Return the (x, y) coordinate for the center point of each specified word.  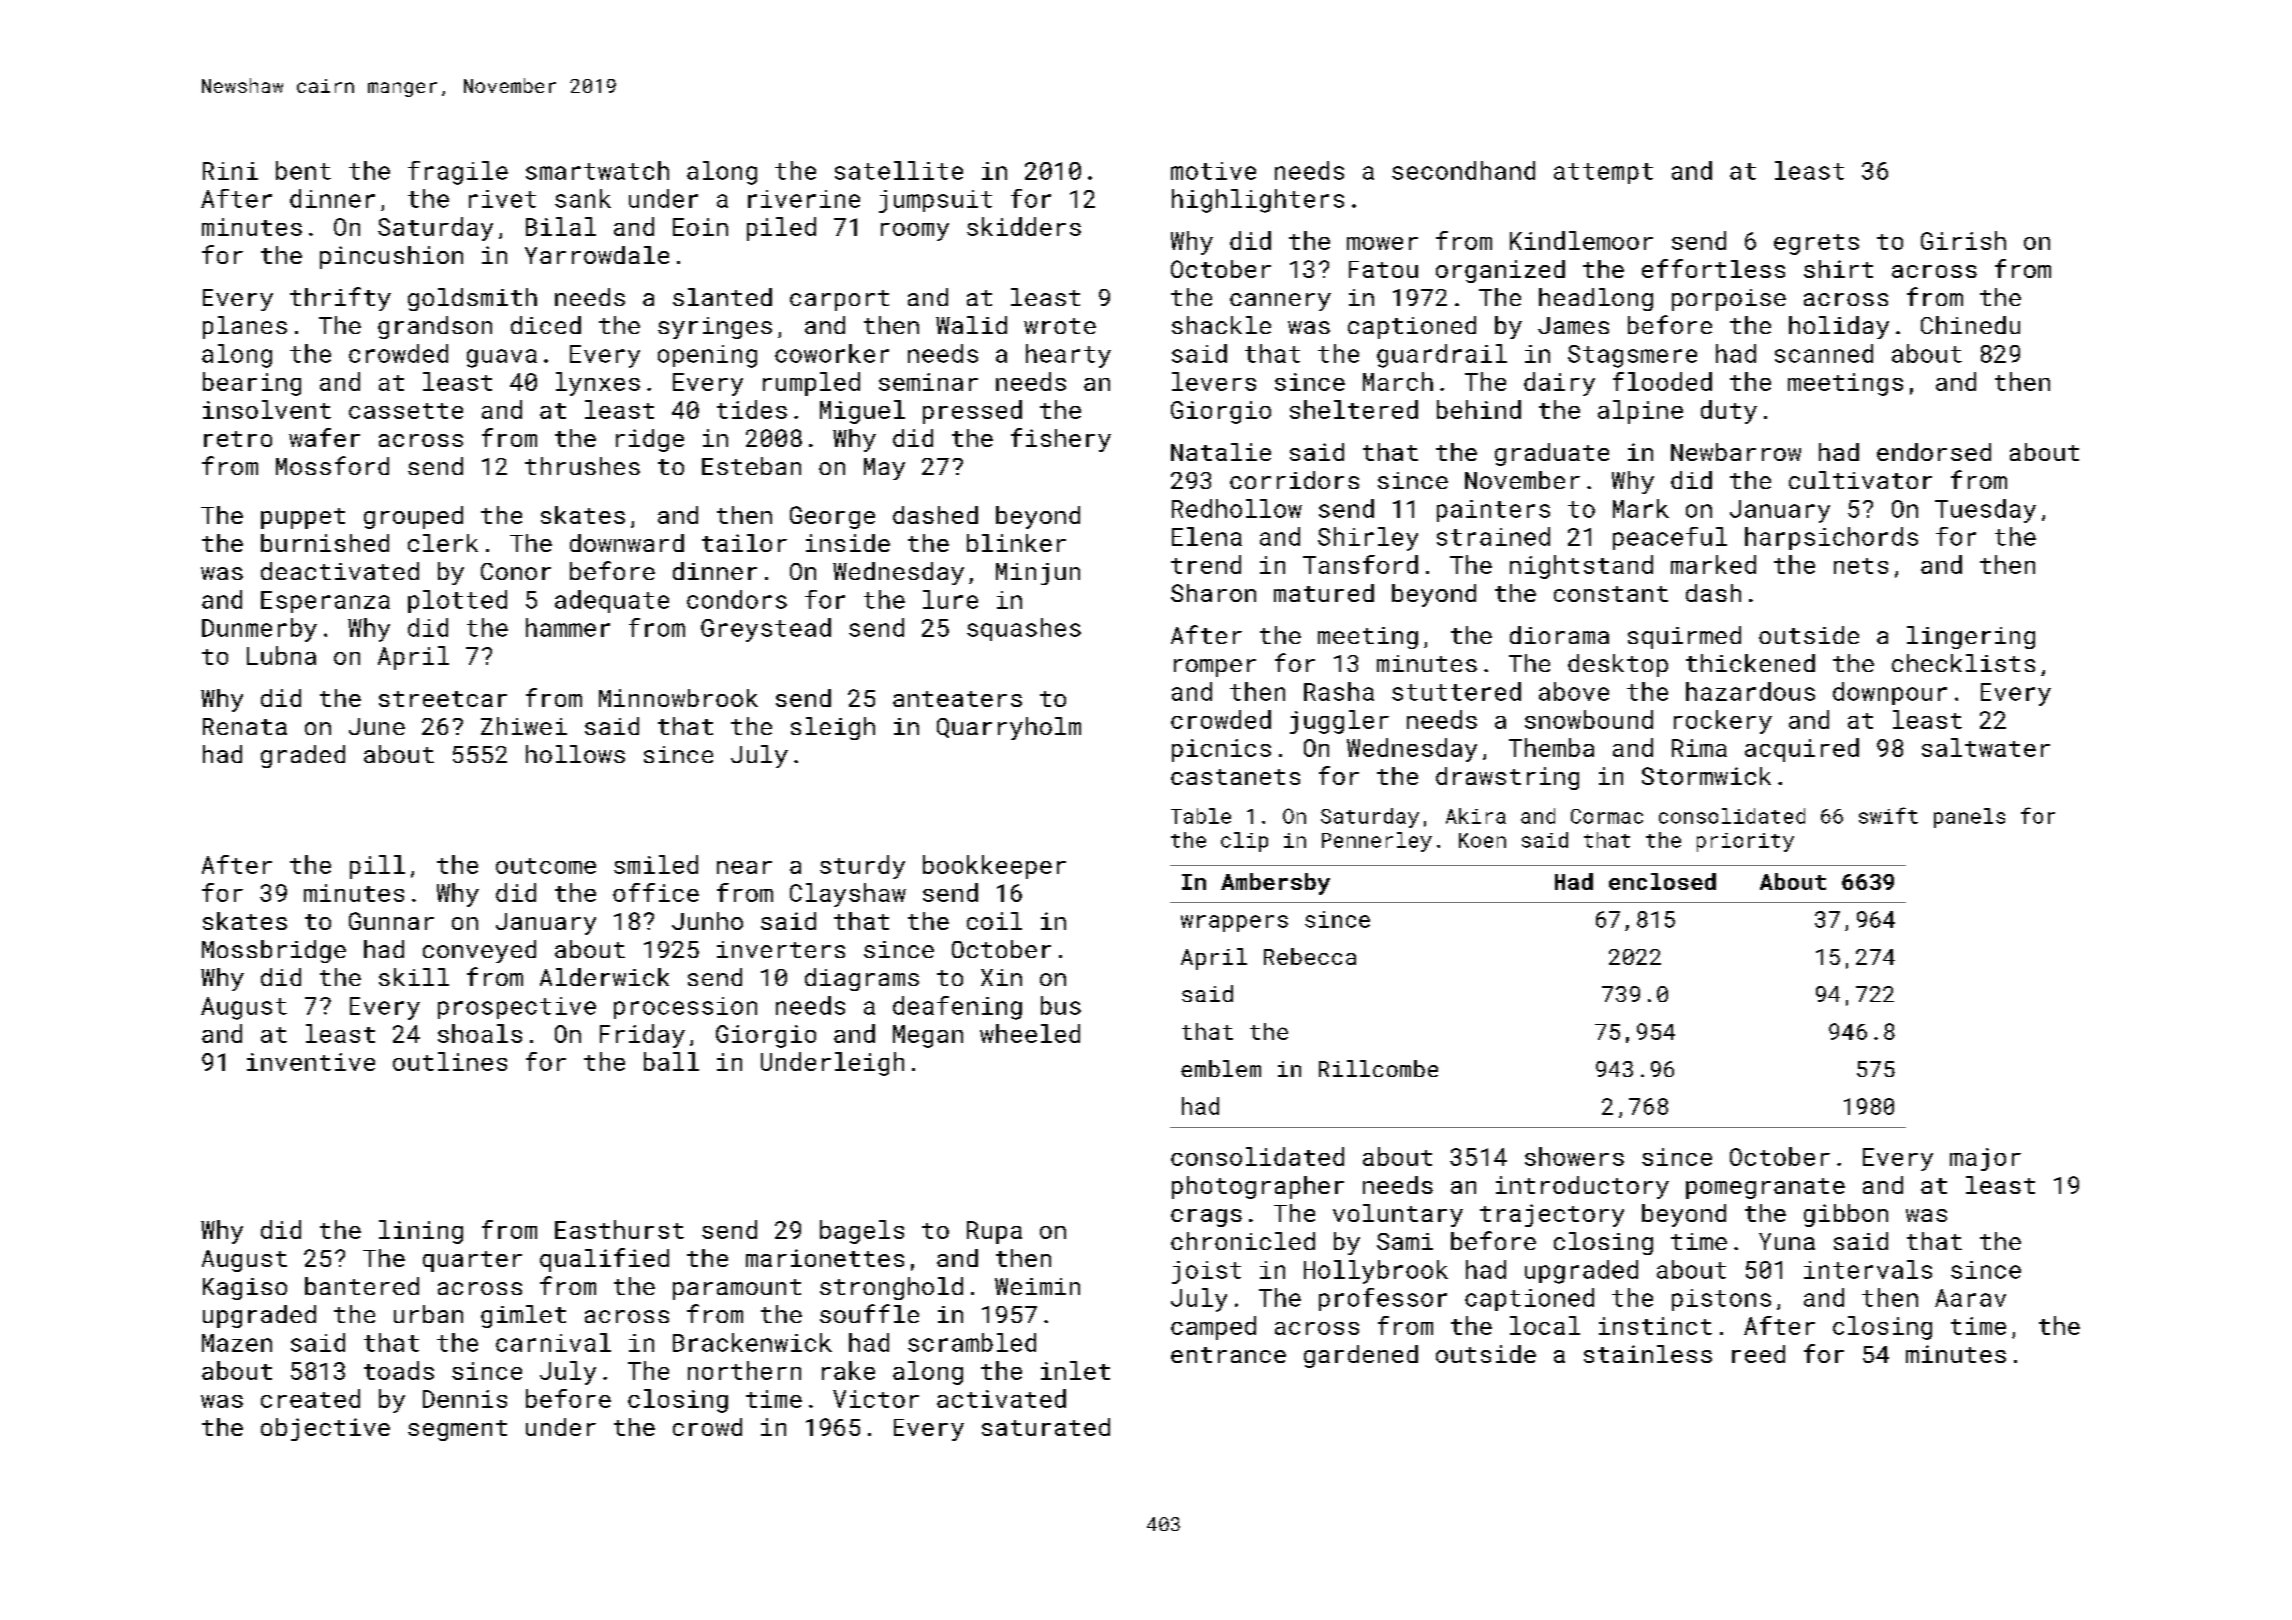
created (310, 1398)
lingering (1971, 637)
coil (994, 921)
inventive (311, 1062)
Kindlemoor (1581, 240)
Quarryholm (1009, 728)
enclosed (1662, 881)
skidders (1024, 226)
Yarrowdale (597, 255)
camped (1213, 1328)
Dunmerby (259, 630)
